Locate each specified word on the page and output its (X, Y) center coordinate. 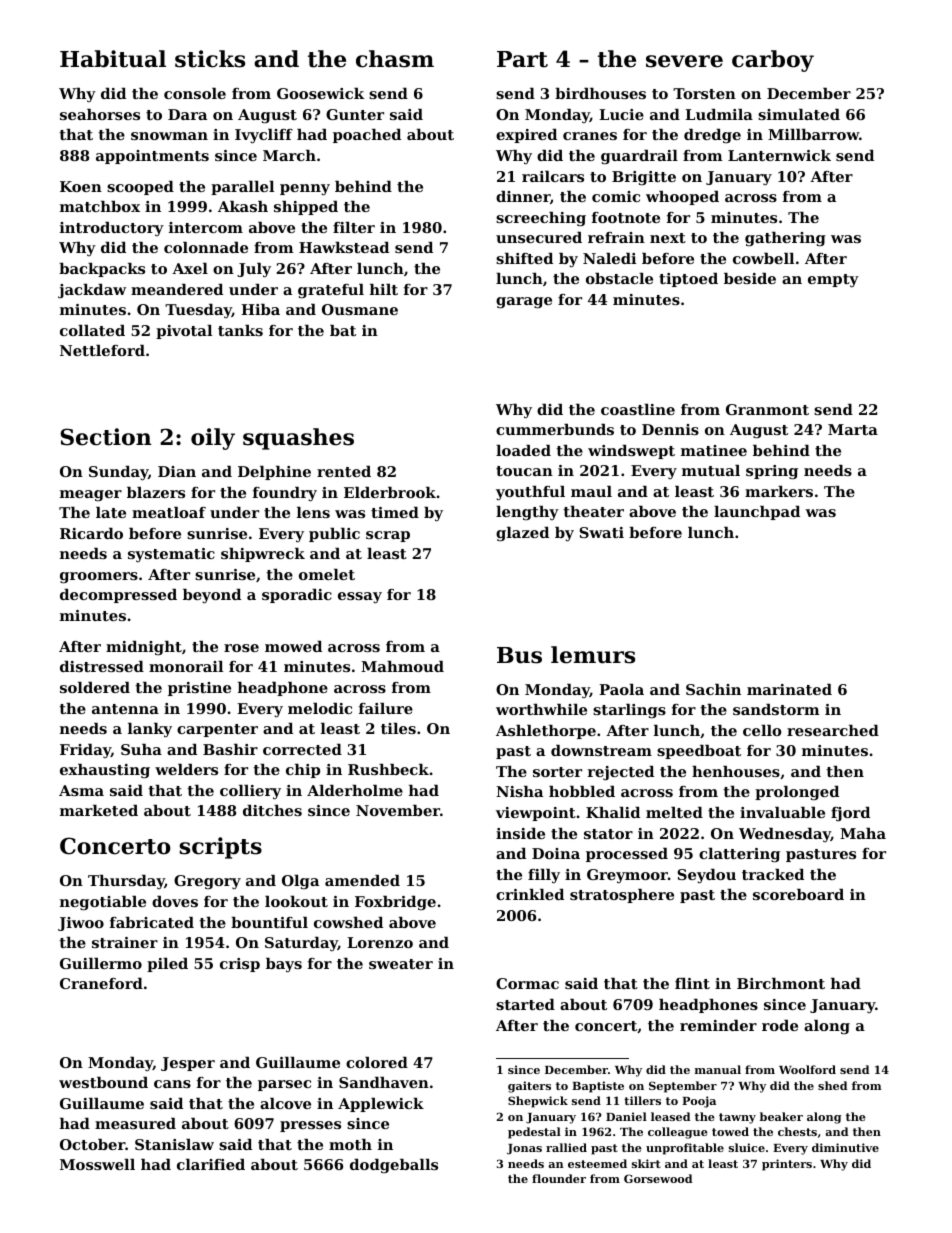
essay (360, 598)
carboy (773, 61)
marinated (789, 689)
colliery (250, 792)
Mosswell (97, 1164)
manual (718, 1069)
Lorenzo (380, 942)
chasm (395, 59)
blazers (156, 492)
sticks (210, 59)
